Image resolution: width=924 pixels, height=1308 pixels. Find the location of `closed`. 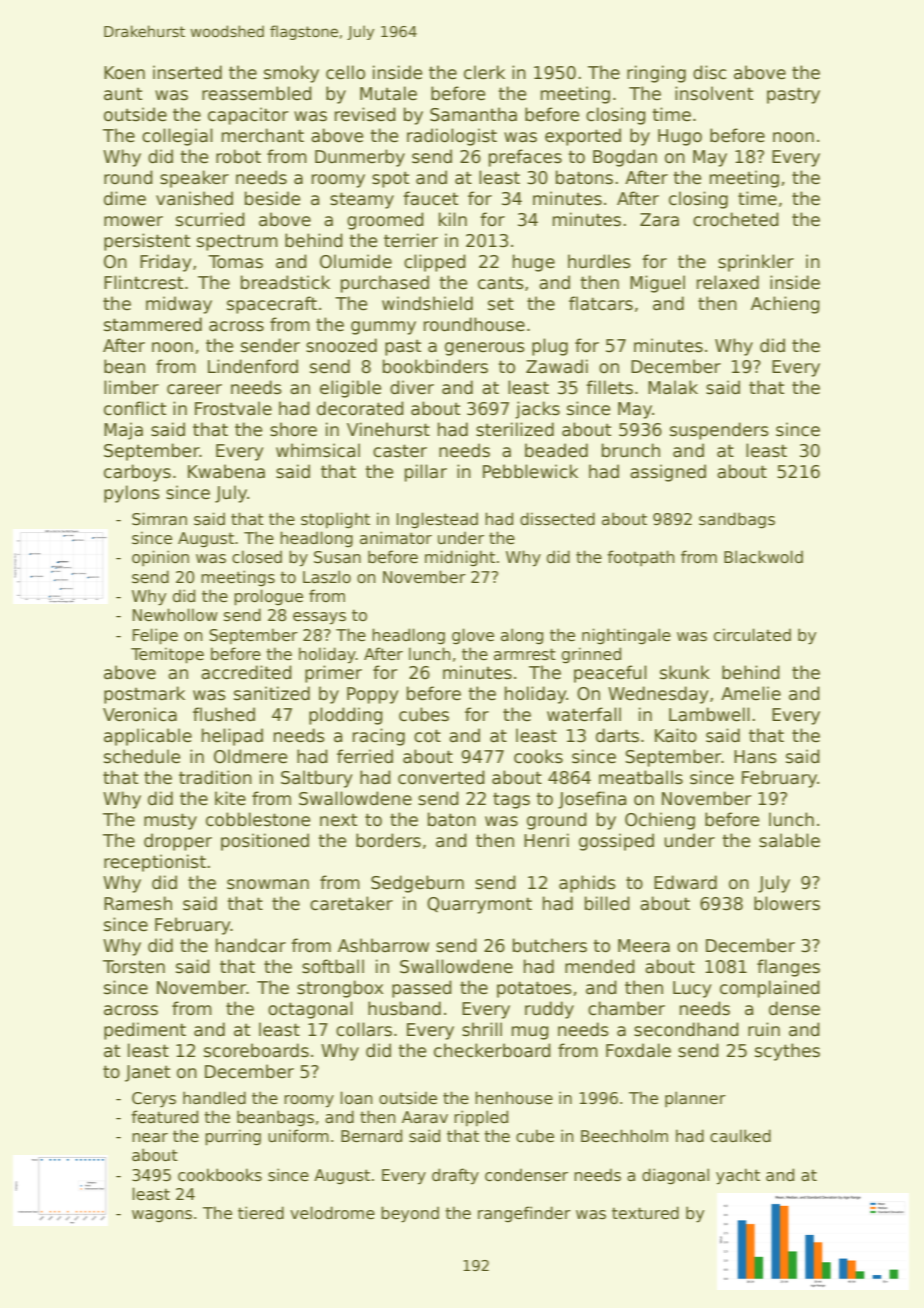

closed is located at coordinates (257, 557).
